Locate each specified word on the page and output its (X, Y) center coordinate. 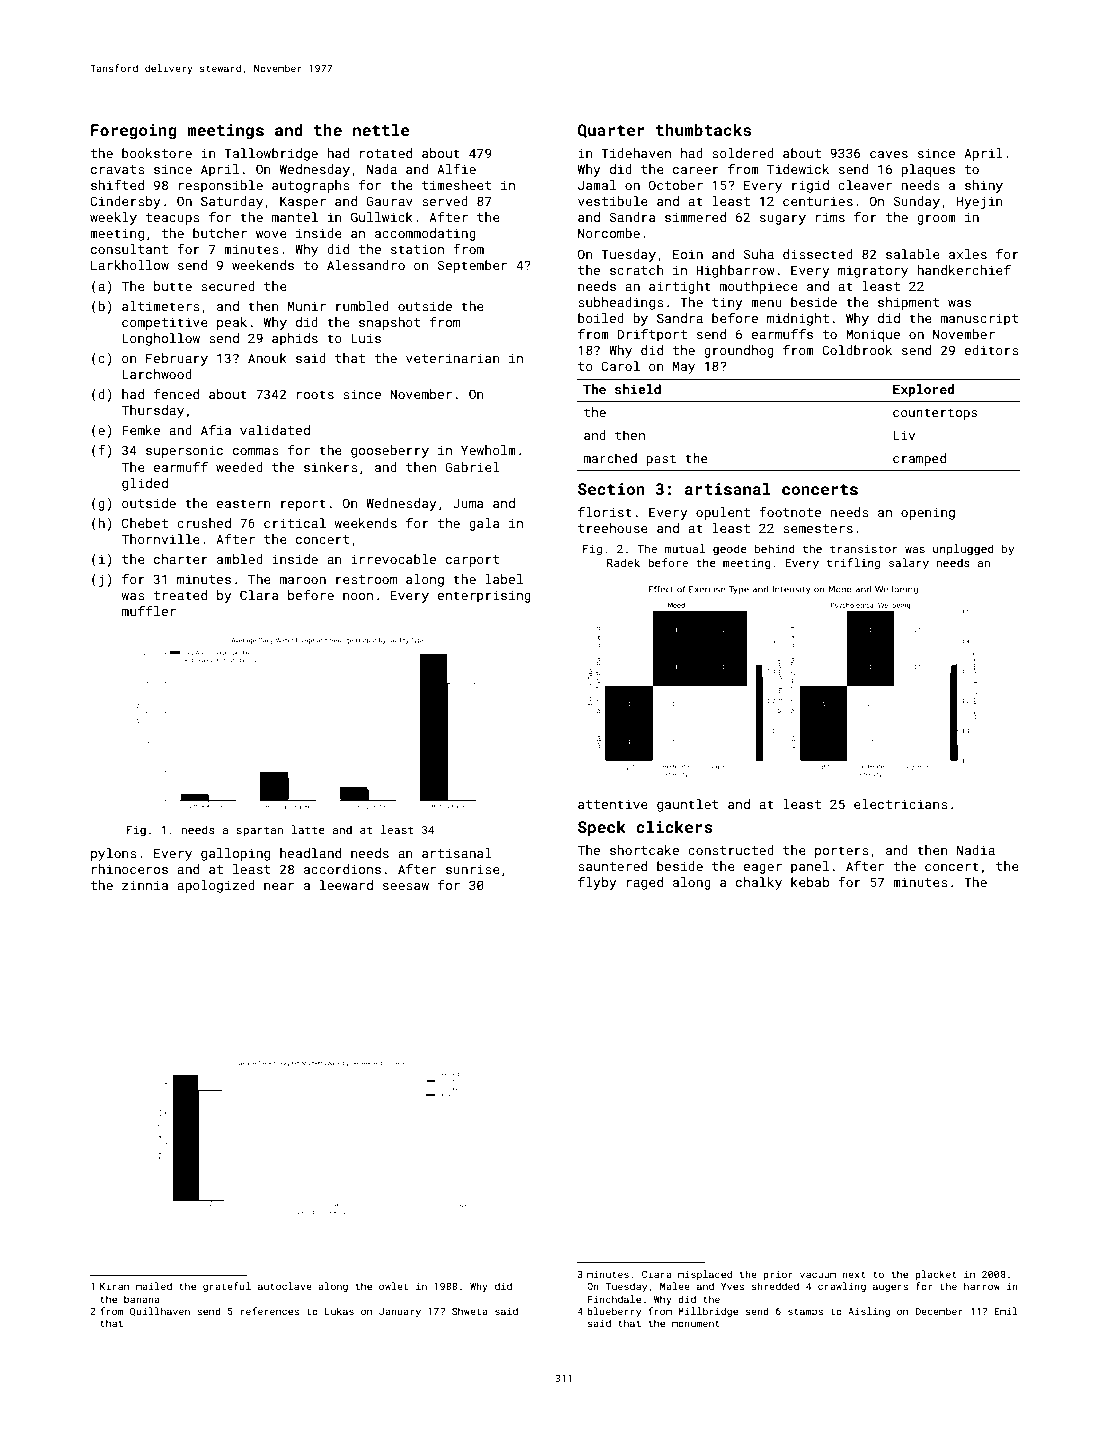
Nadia (976, 850)
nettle (381, 130)
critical (295, 523)
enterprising (484, 596)
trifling (853, 564)
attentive (613, 804)
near (279, 886)
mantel (295, 217)
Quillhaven (160, 1311)
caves (889, 154)
